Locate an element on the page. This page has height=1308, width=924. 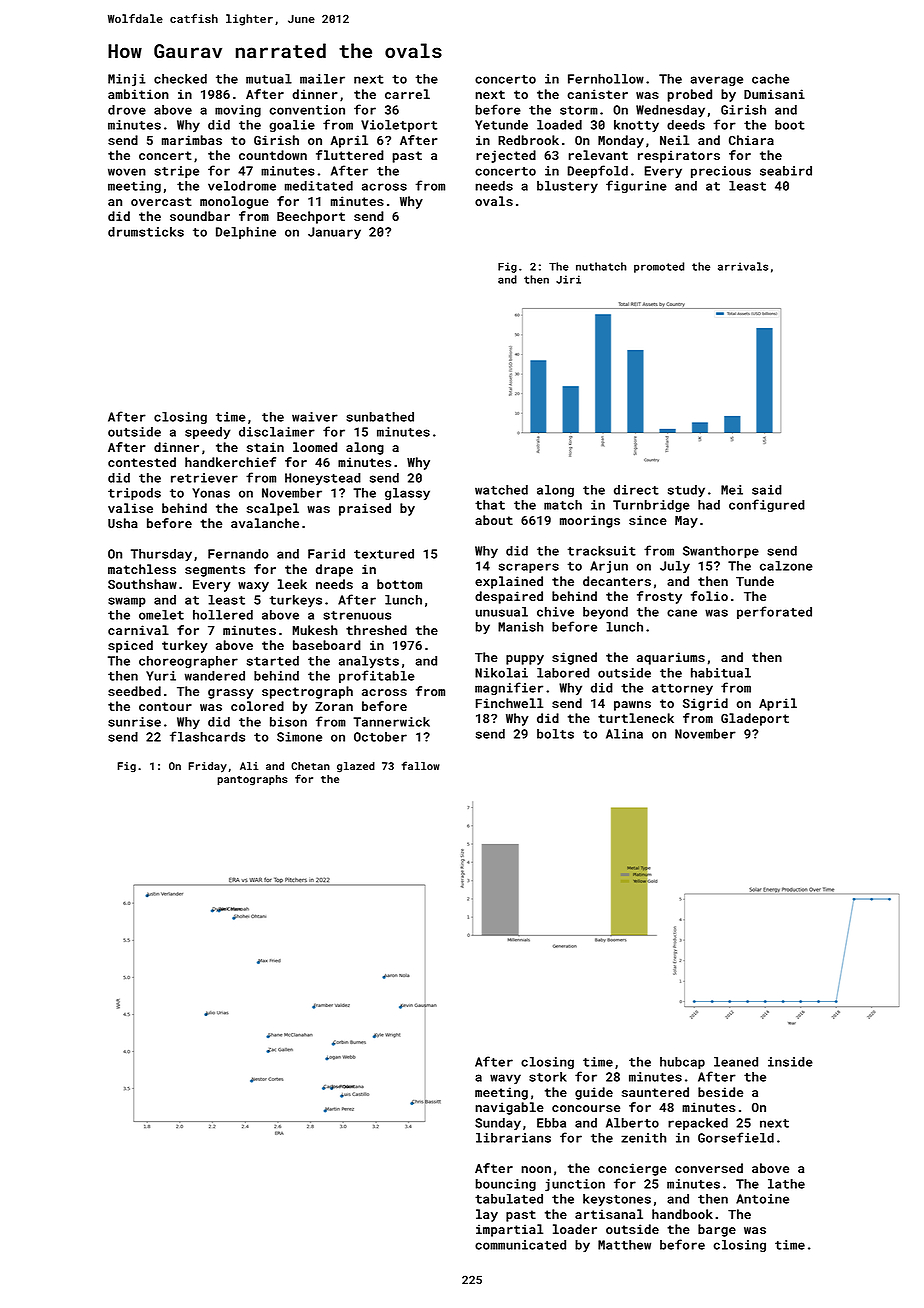
perforated is located at coordinates (774, 612).
